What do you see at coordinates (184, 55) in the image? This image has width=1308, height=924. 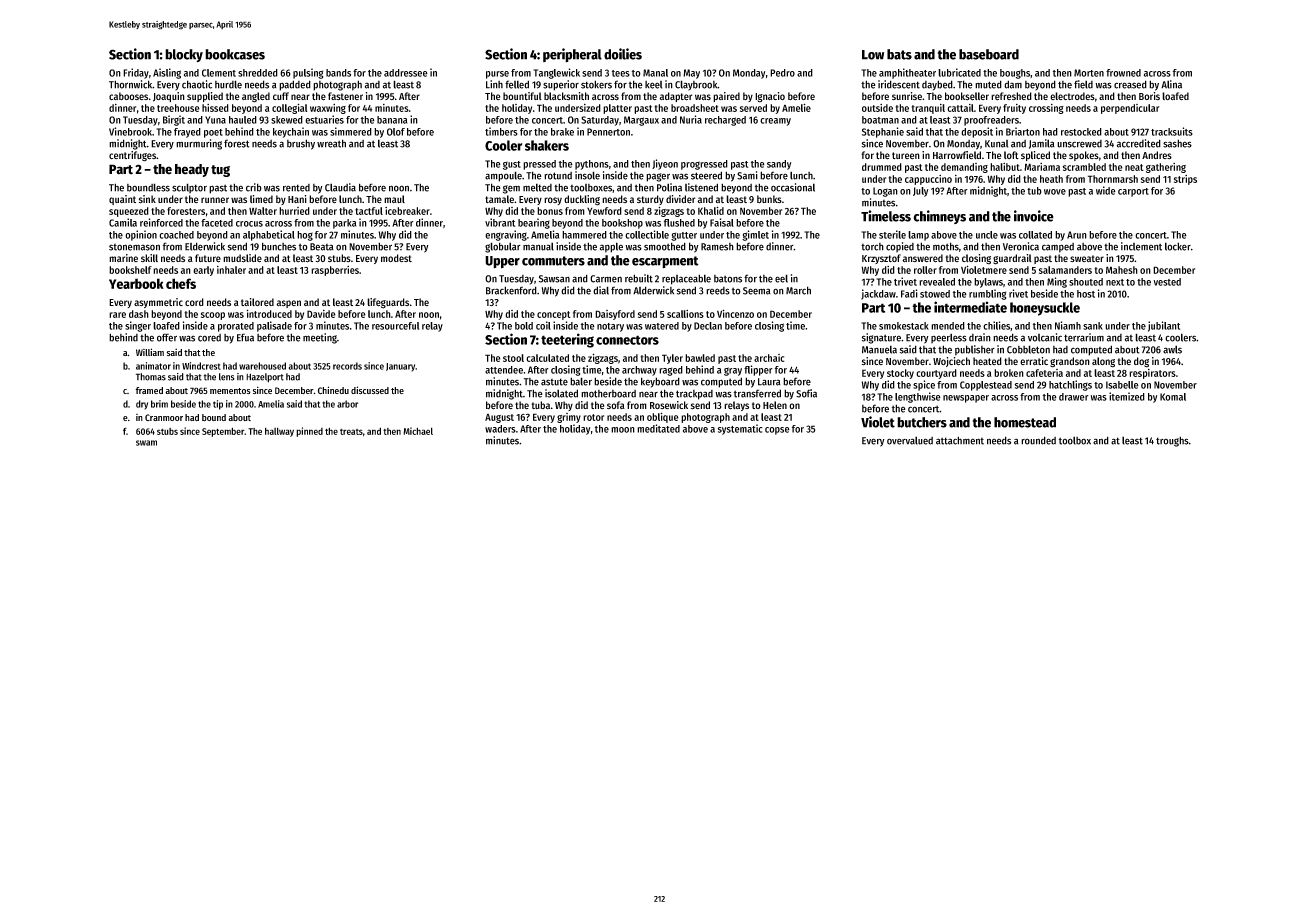 I see `blocky` at bounding box center [184, 55].
